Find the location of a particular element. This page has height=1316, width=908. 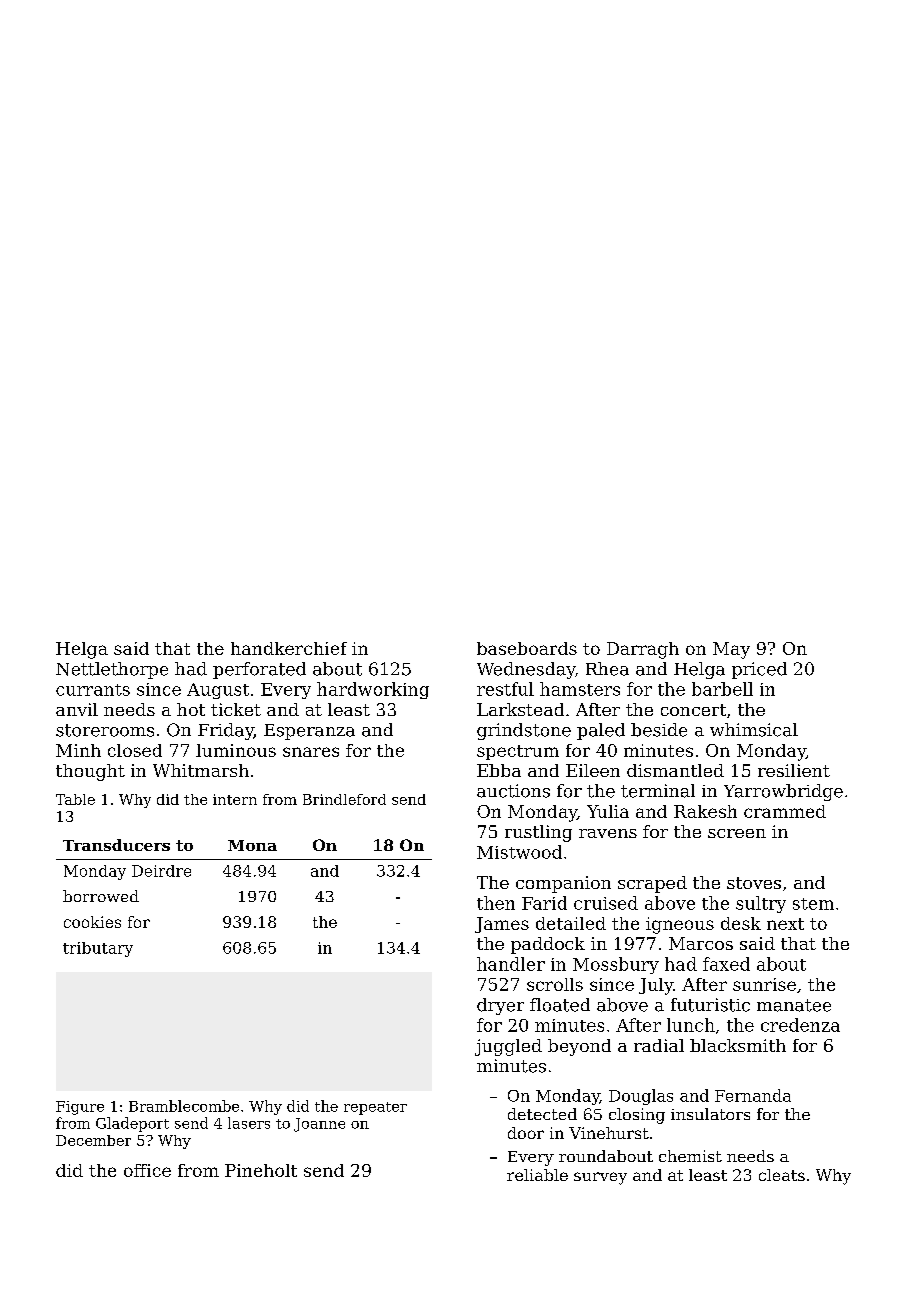

Mona is located at coordinates (252, 845).
